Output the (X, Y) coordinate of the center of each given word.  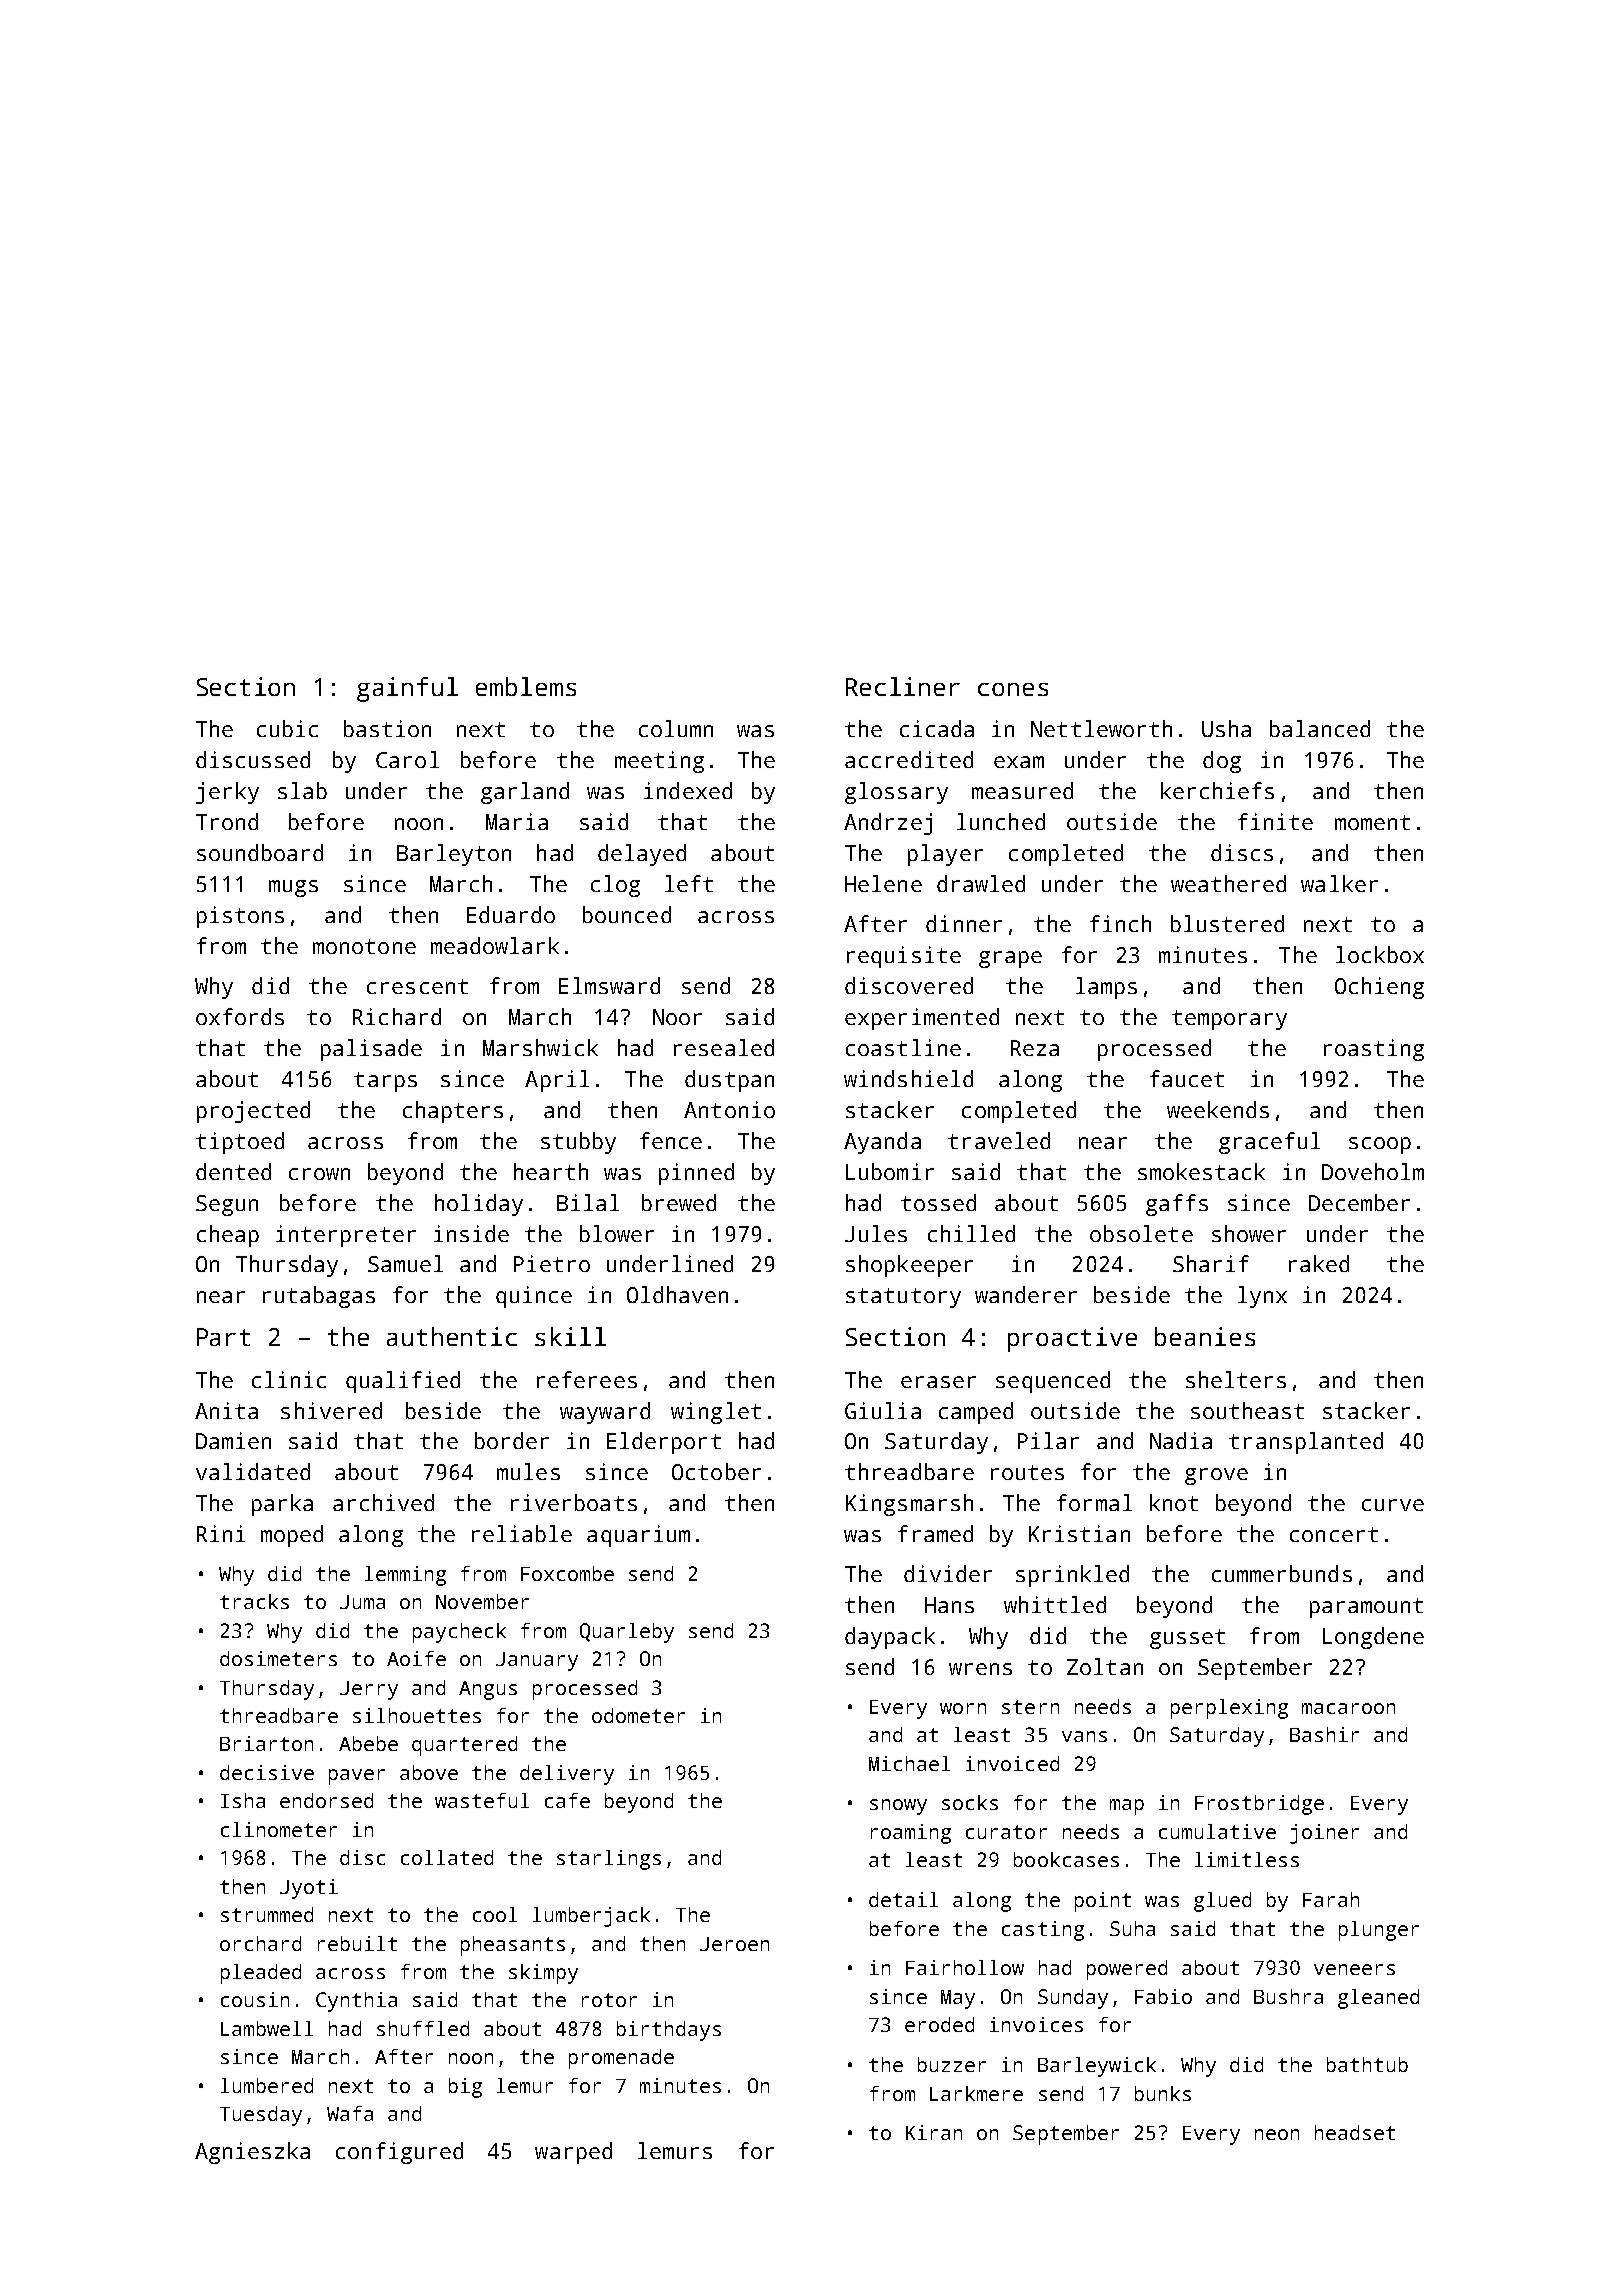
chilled (971, 1233)
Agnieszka (252, 2153)
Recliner (903, 686)
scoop (1380, 1145)
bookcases (1066, 1859)
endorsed (326, 1800)
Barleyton (454, 855)
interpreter (346, 1236)
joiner (1324, 1834)
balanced (1320, 728)
